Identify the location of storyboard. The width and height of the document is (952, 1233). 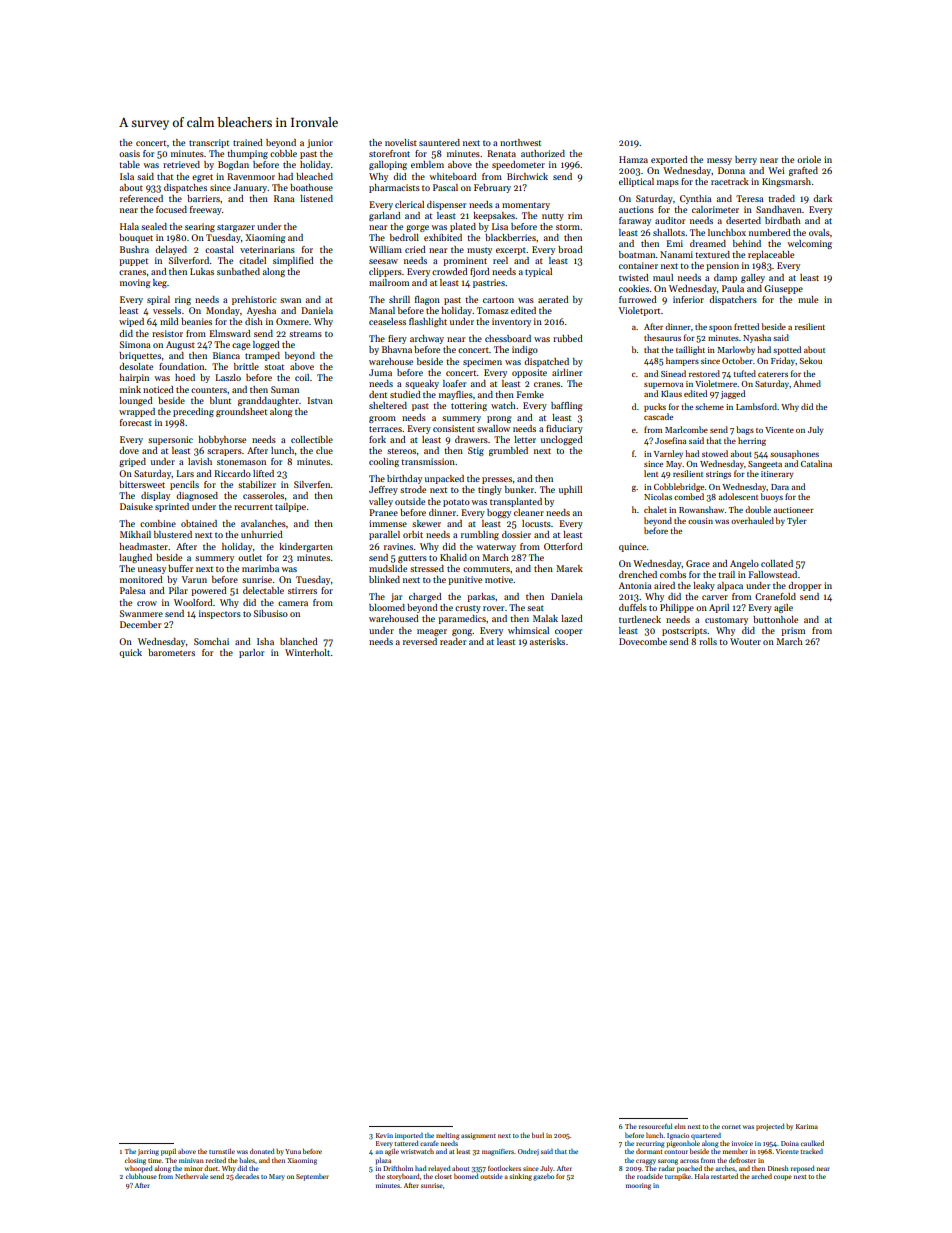
(403, 1177).
